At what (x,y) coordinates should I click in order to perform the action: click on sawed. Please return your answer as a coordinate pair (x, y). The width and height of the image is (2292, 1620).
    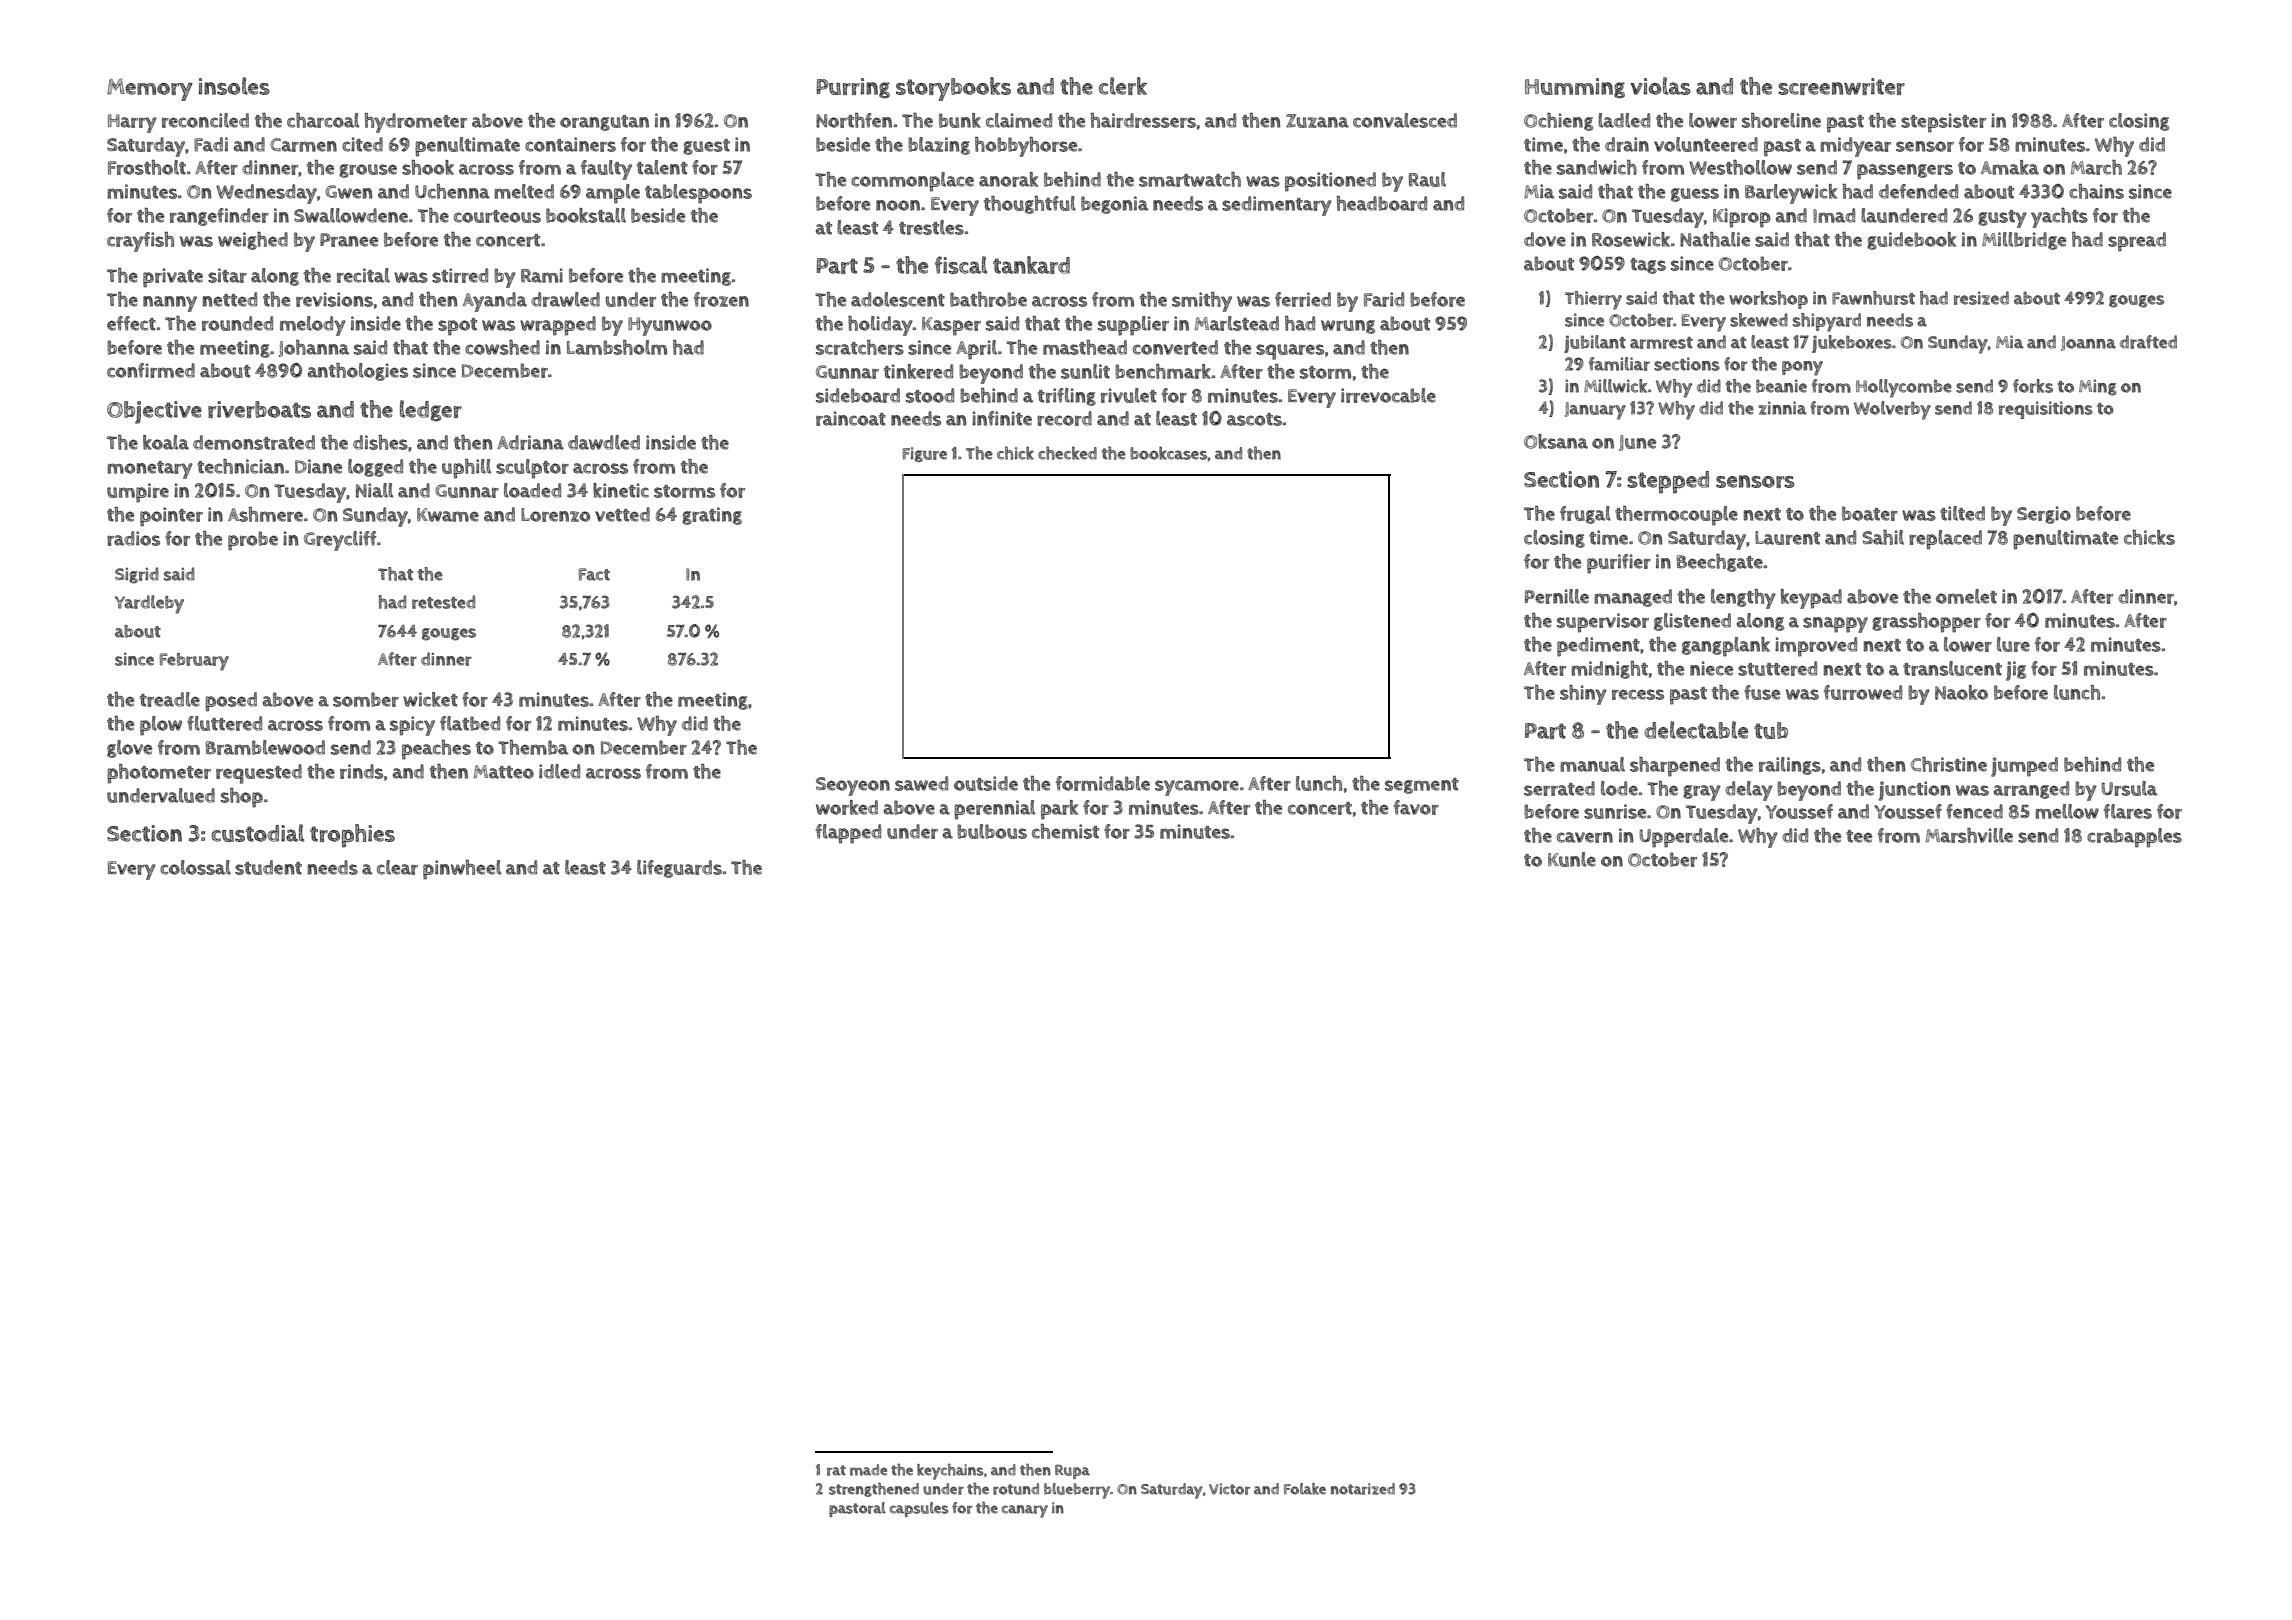
    Looking at the image, I should click on (921, 783).
